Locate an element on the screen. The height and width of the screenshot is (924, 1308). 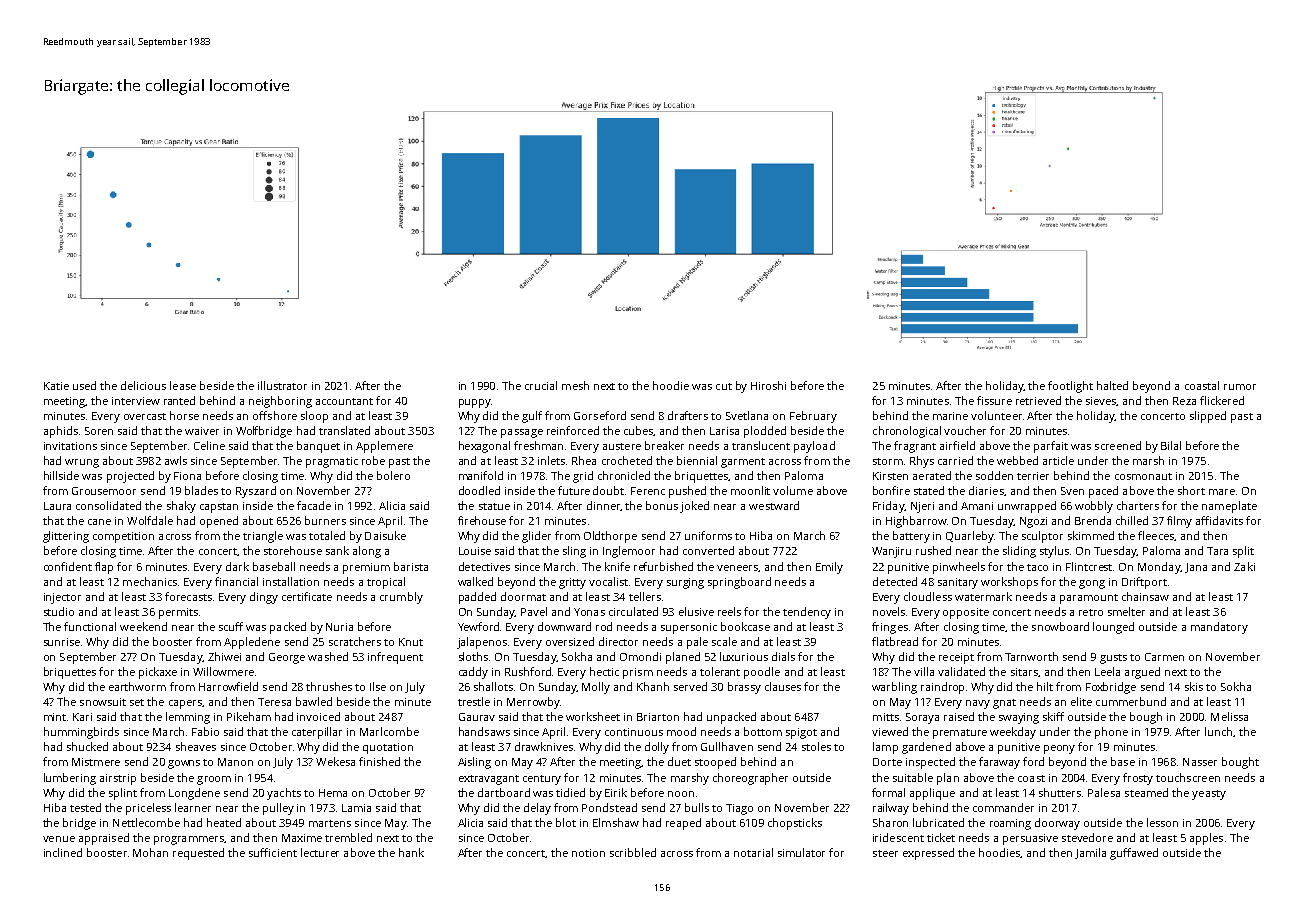
George is located at coordinates (287, 658).
